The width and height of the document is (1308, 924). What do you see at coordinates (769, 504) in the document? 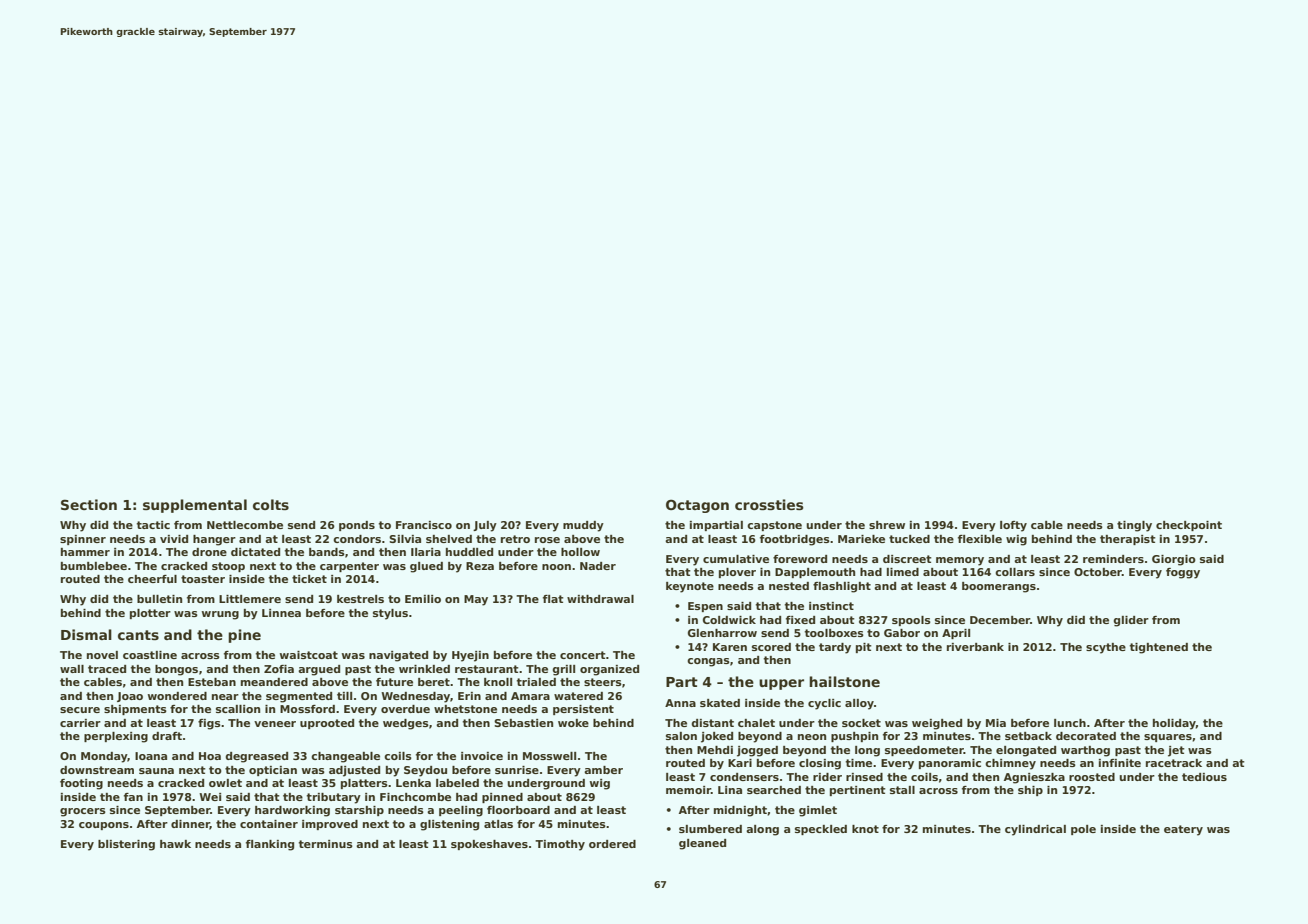
I see `crossties` at bounding box center [769, 504].
